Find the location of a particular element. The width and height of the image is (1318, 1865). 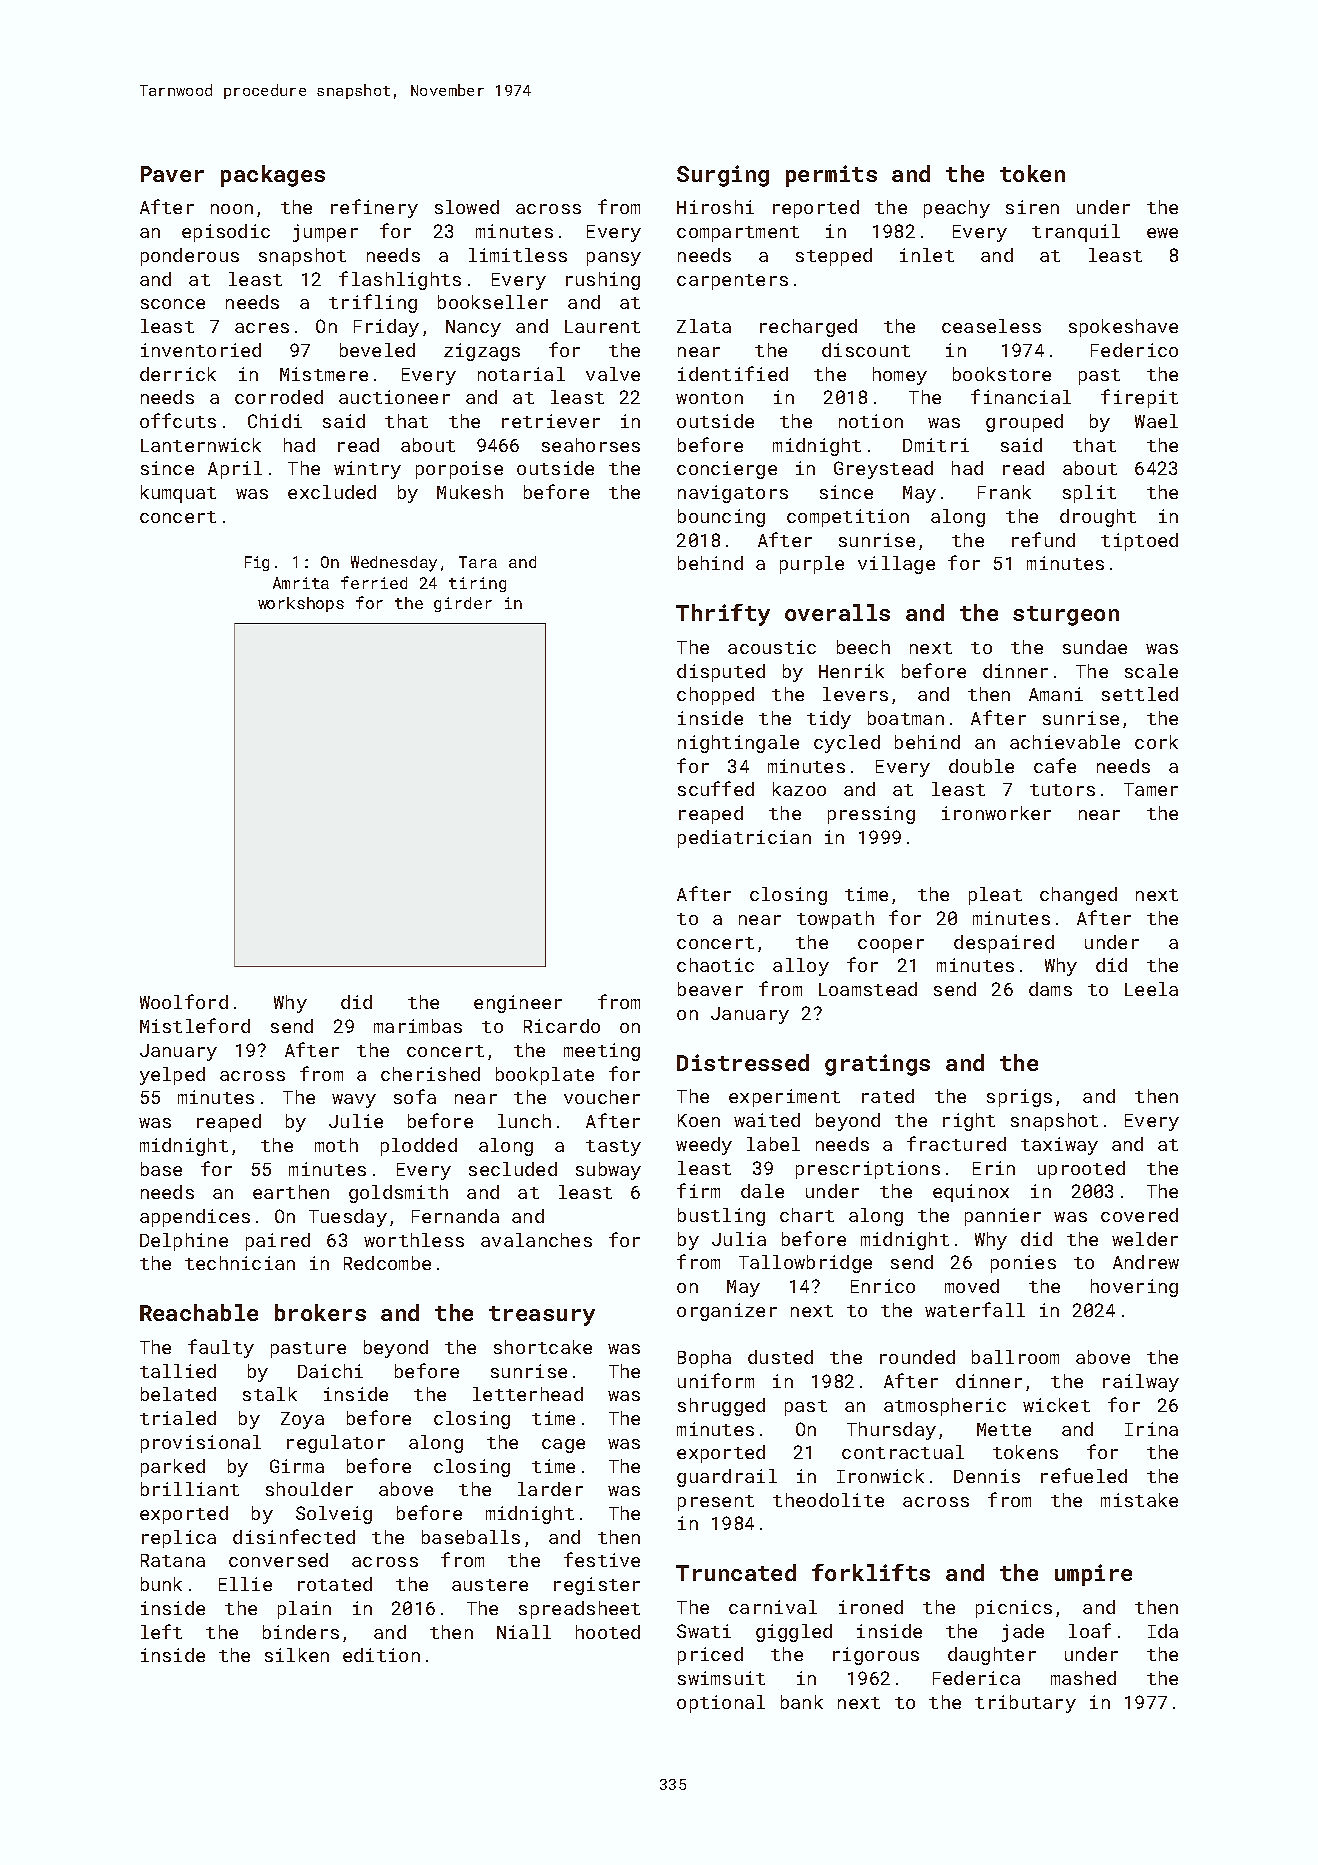

ewe is located at coordinates (1162, 233).
